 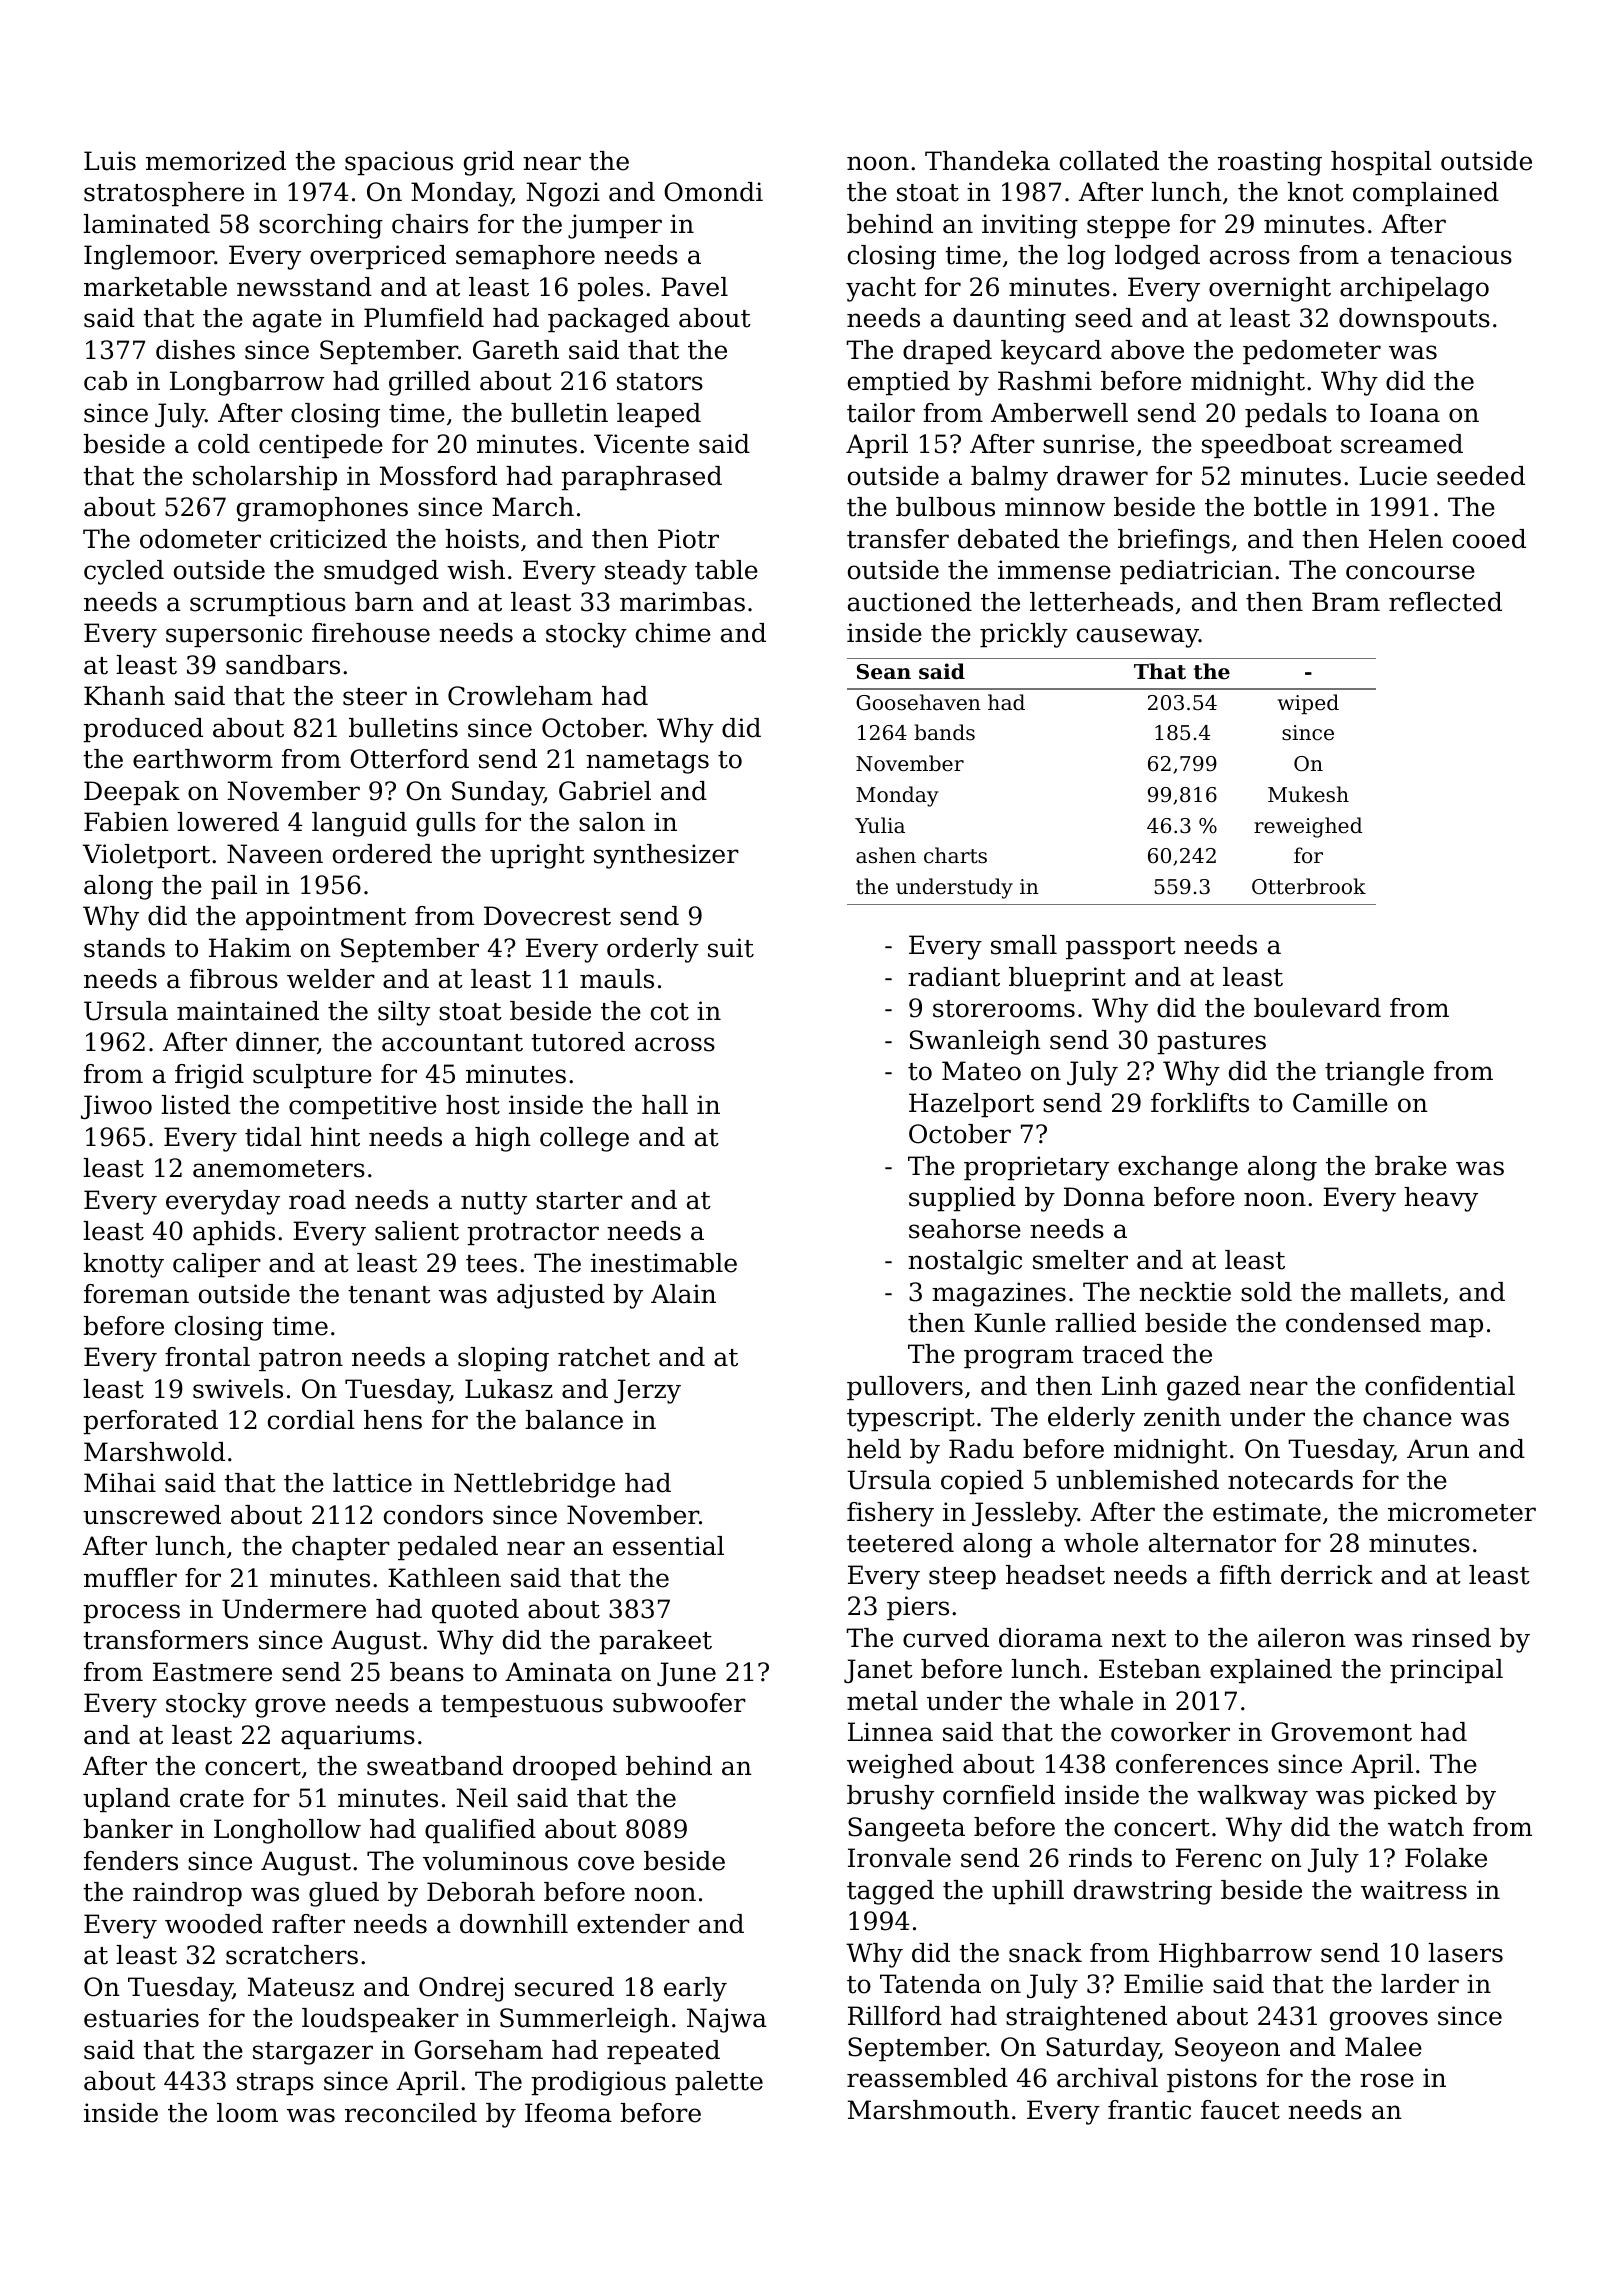 What do you see at coordinates (131, 1861) in the screenshot?
I see `fenders` at bounding box center [131, 1861].
